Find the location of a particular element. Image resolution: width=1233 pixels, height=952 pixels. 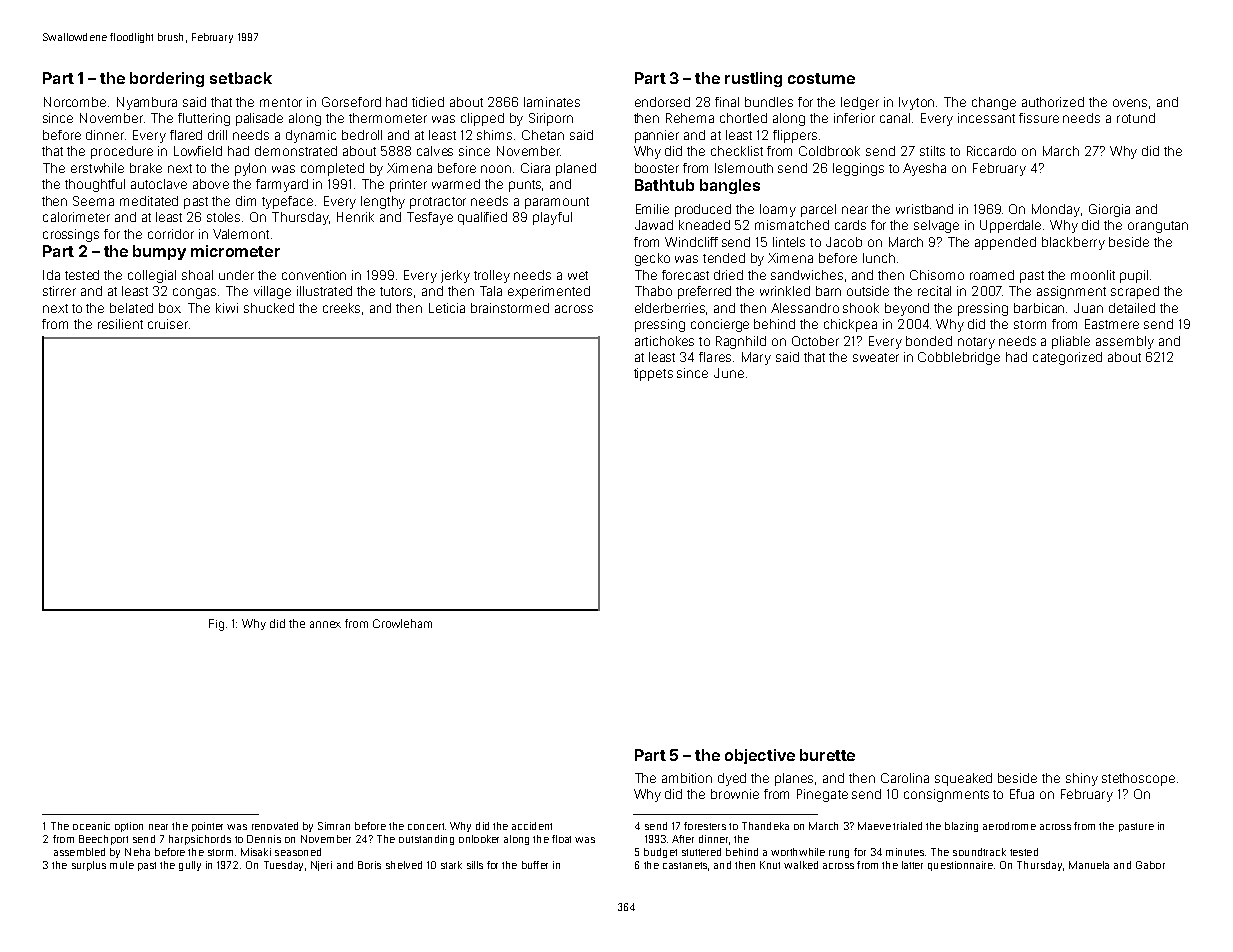

tippets is located at coordinates (653, 374).
